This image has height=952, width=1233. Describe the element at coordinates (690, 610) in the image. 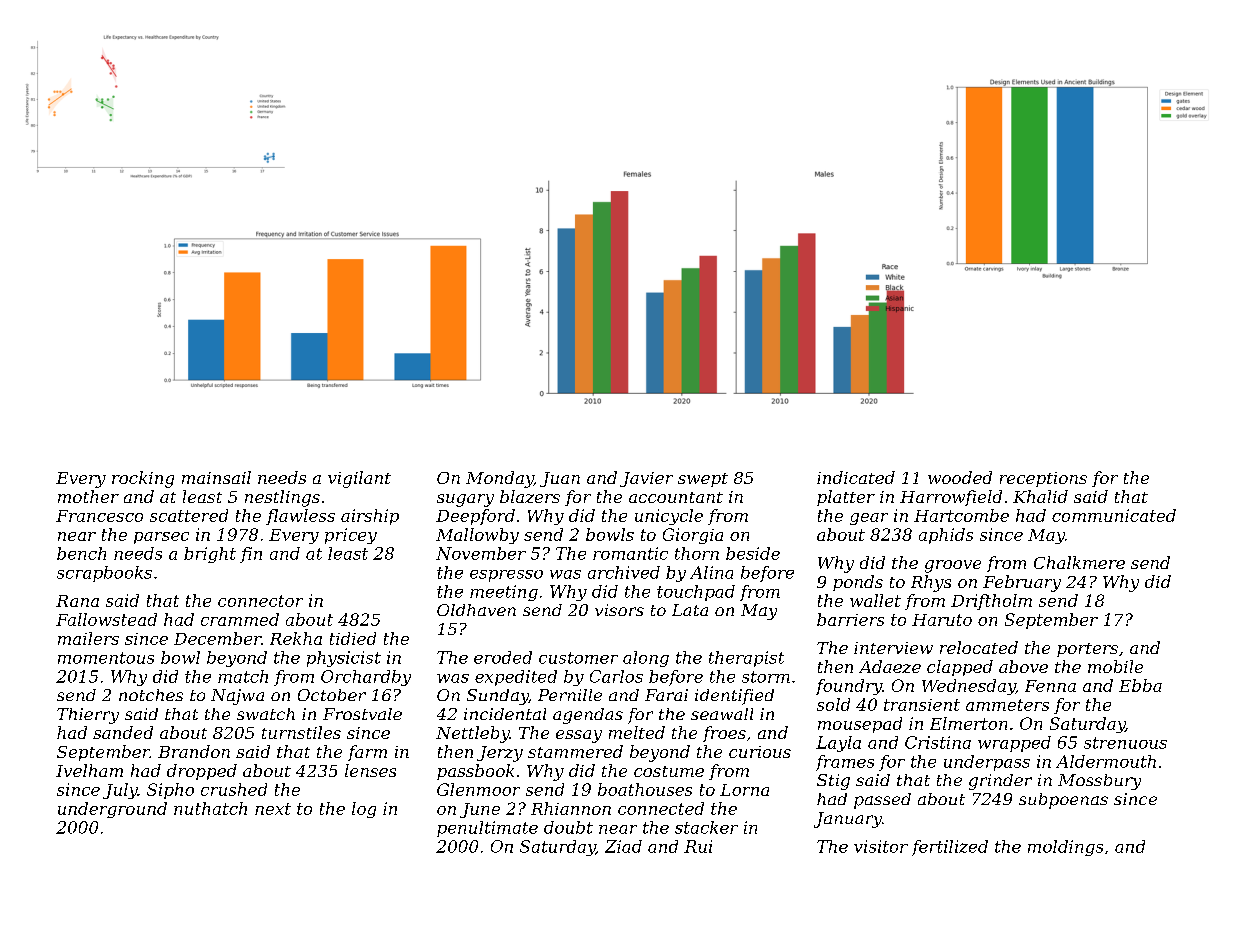

I see `Lata` at that location.
